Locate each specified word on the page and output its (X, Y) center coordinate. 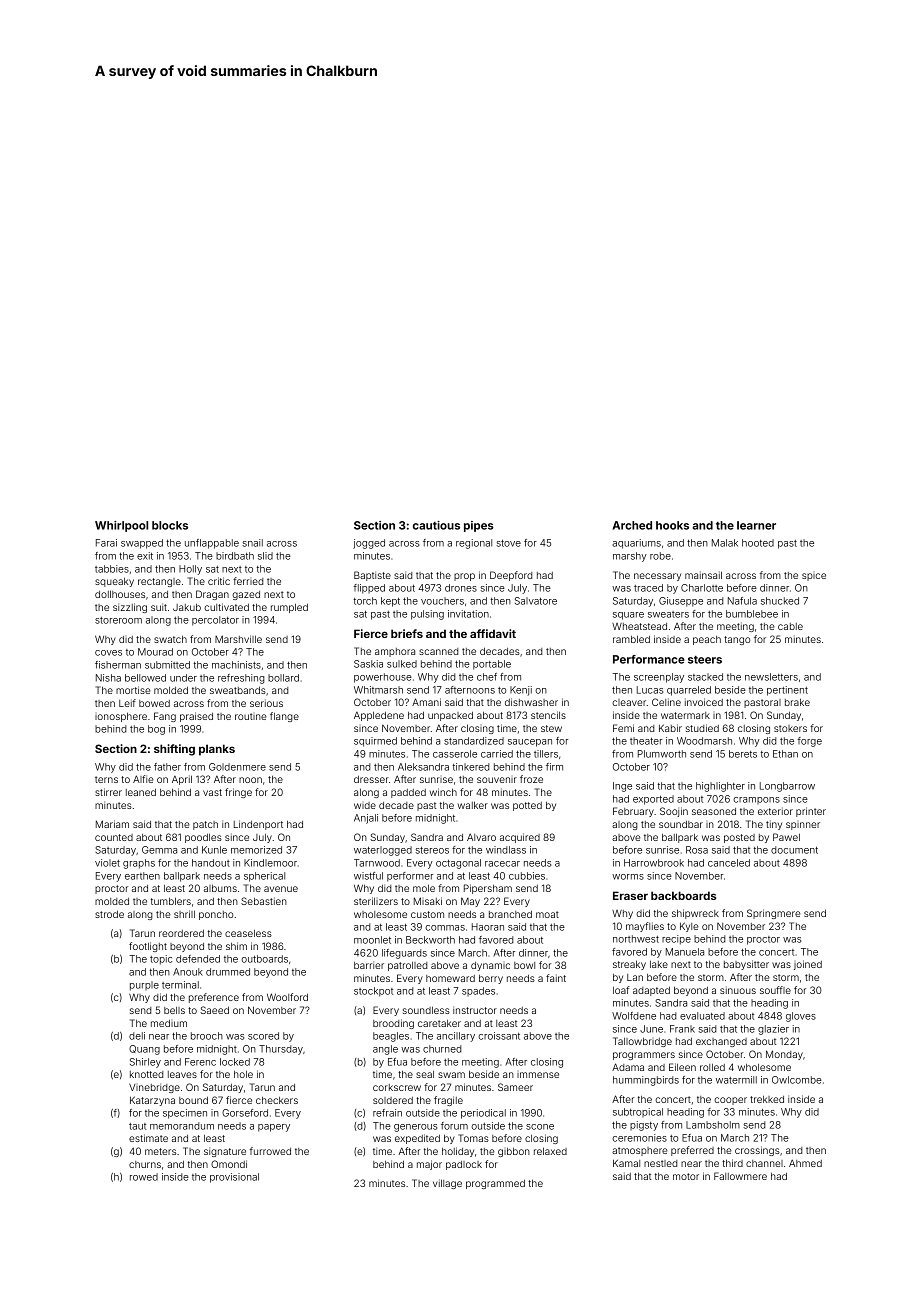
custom (427, 914)
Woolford (287, 997)
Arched (632, 525)
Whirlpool (121, 526)
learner (756, 525)
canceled (729, 863)
